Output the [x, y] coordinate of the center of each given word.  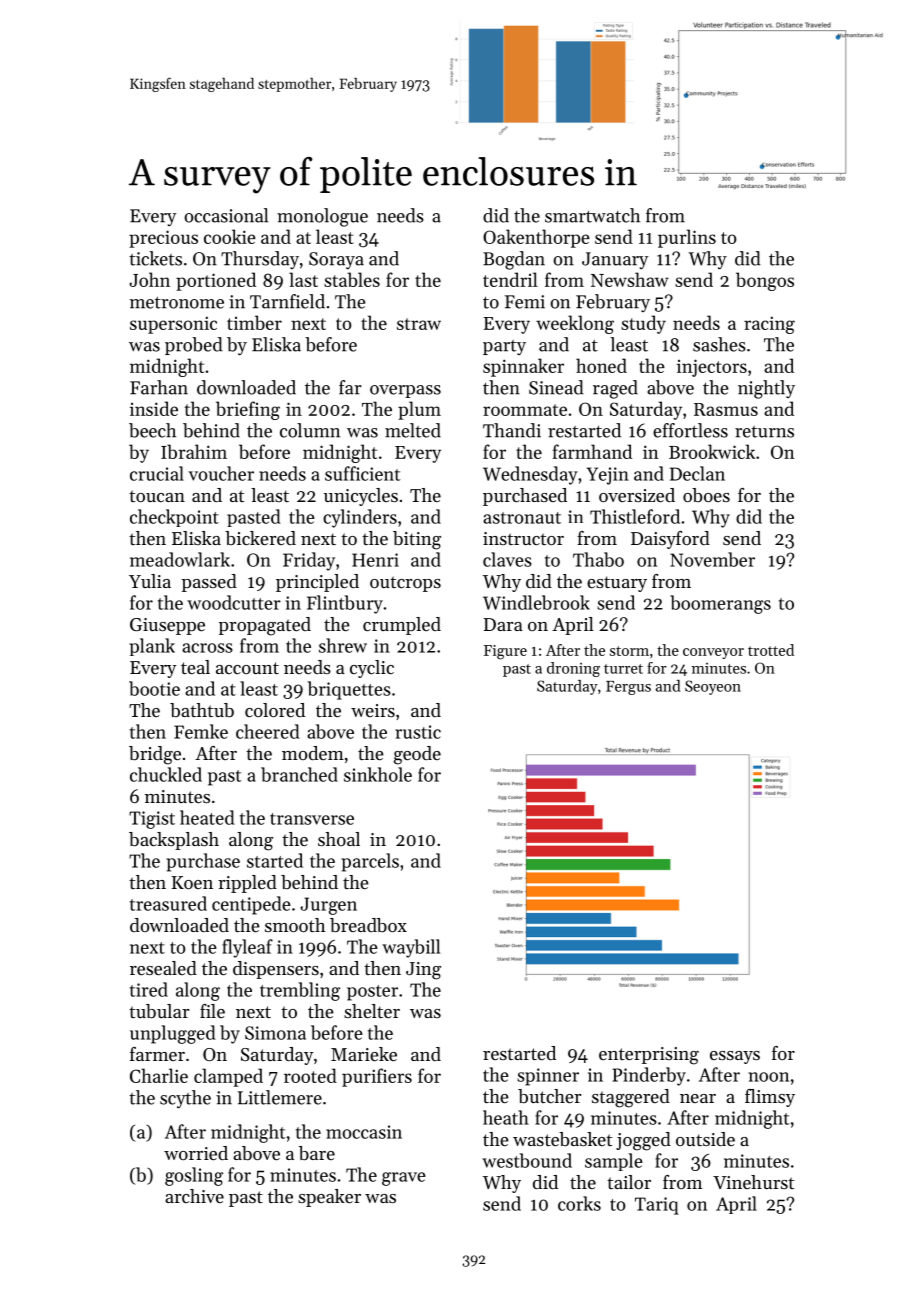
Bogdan [514, 260]
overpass [405, 391]
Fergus [628, 688]
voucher [221, 473]
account [247, 668]
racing [769, 325]
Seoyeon [713, 687]
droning [573, 669]
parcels [370, 862]
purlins [687, 238]
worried [196, 1153]
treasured [168, 903]
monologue [322, 217]
